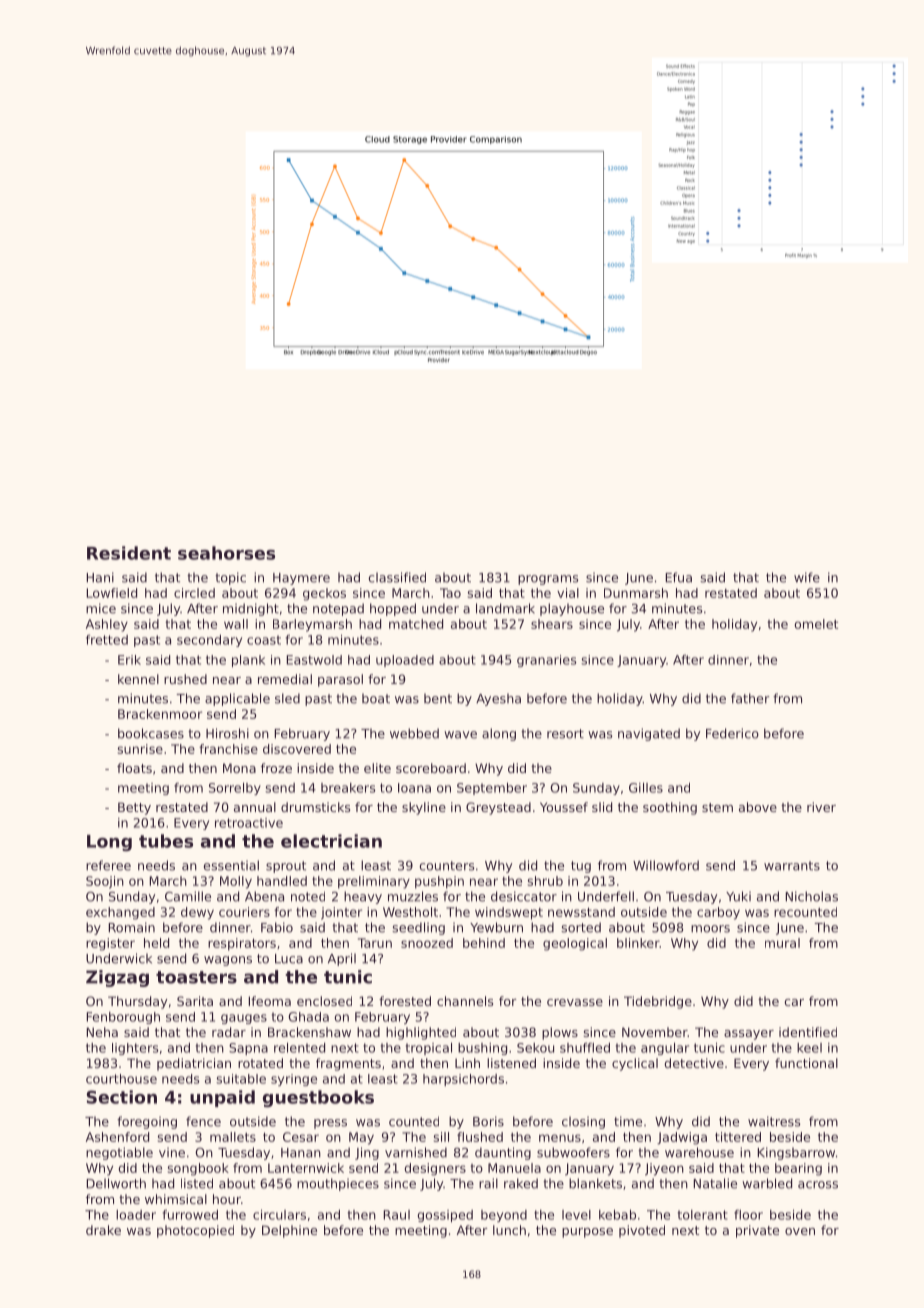 This screenshot has width=924, height=1308. What do you see at coordinates (446, 866) in the screenshot?
I see `counters` at bounding box center [446, 866].
